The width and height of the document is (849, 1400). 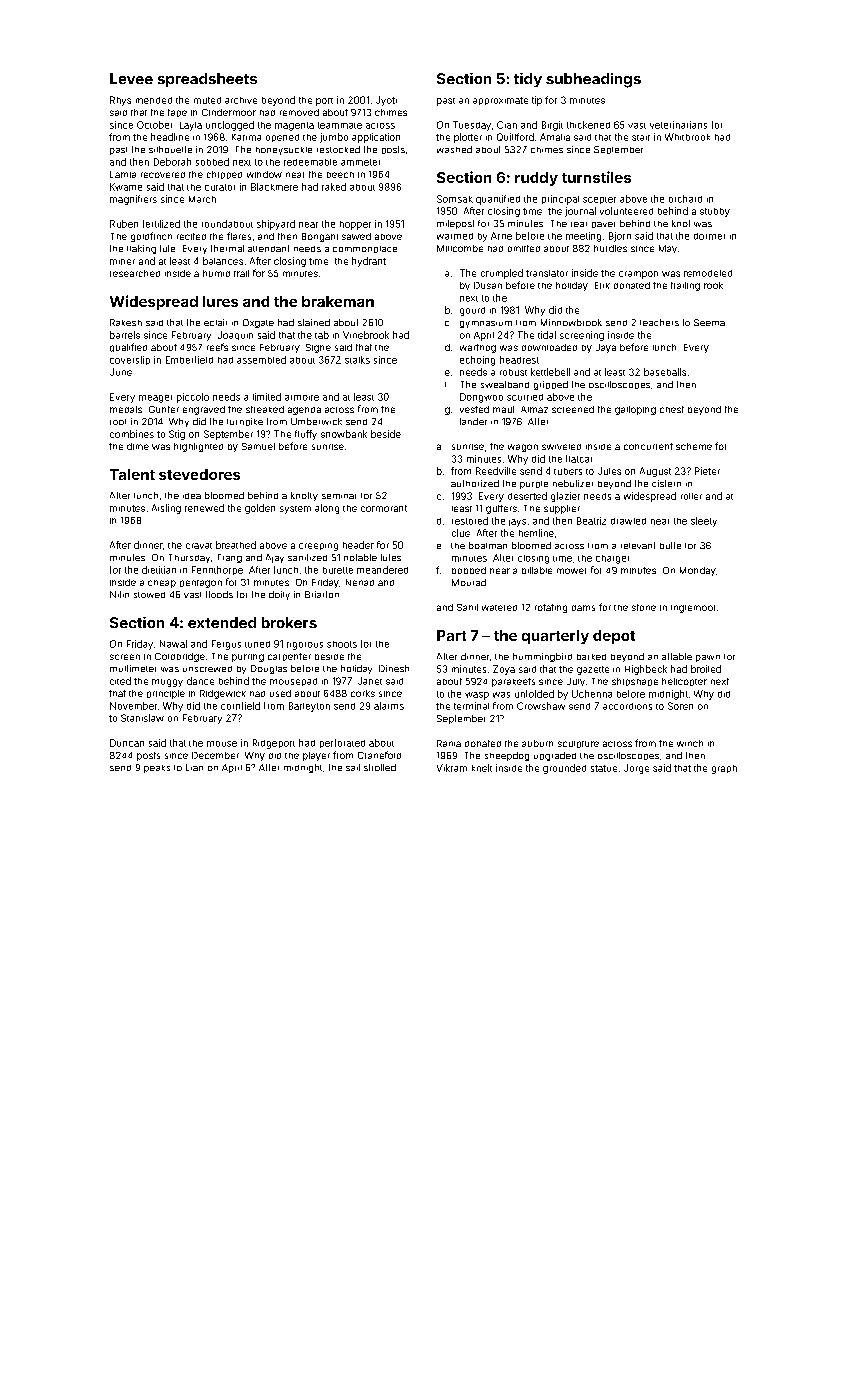 What do you see at coordinates (500, 101) in the document?
I see `approximate` at bounding box center [500, 101].
